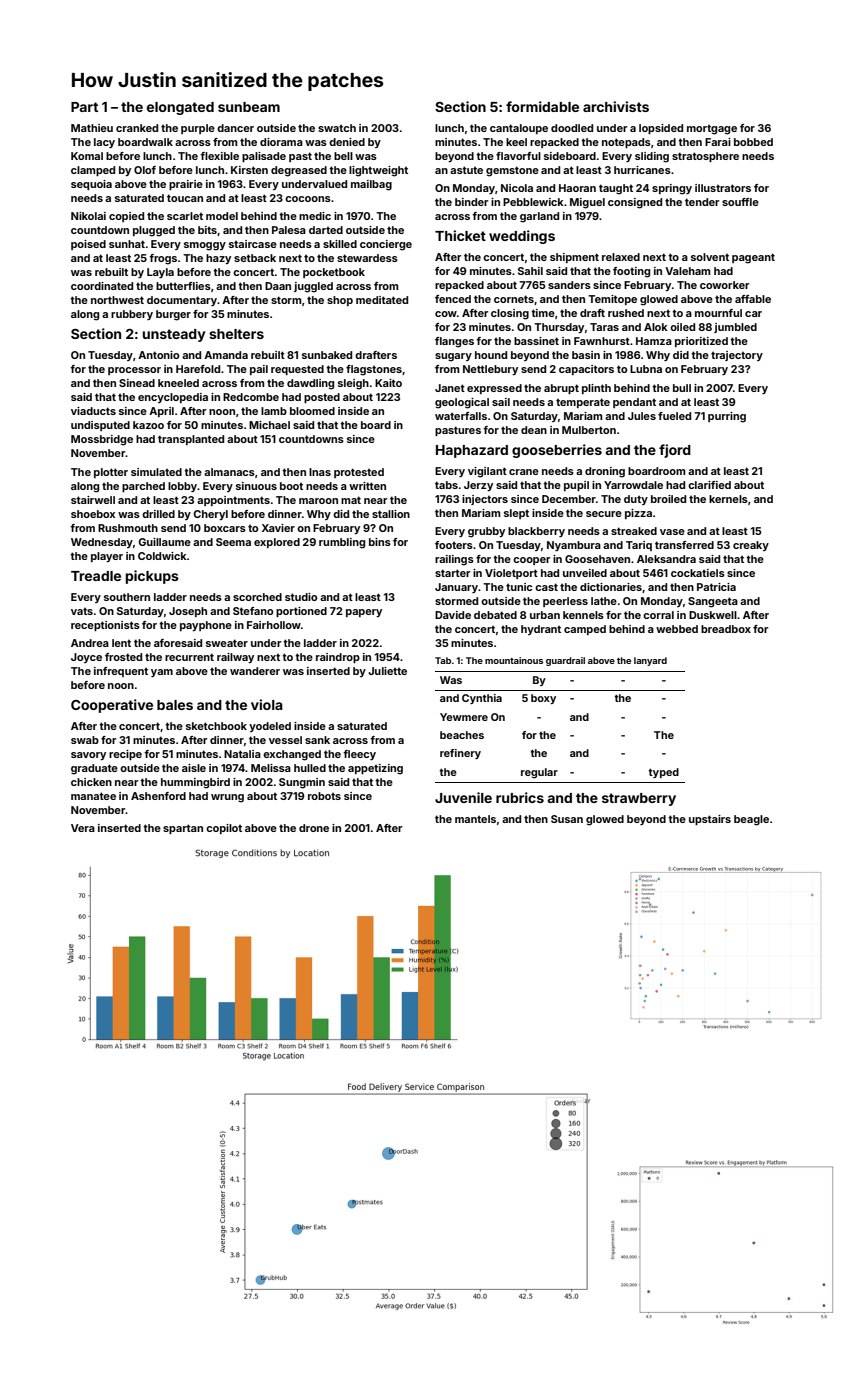 The height and width of the screenshot is (1400, 849). What do you see at coordinates (542, 106) in the screenshot?
I see `formidable` at bounding box center [542, 106].
